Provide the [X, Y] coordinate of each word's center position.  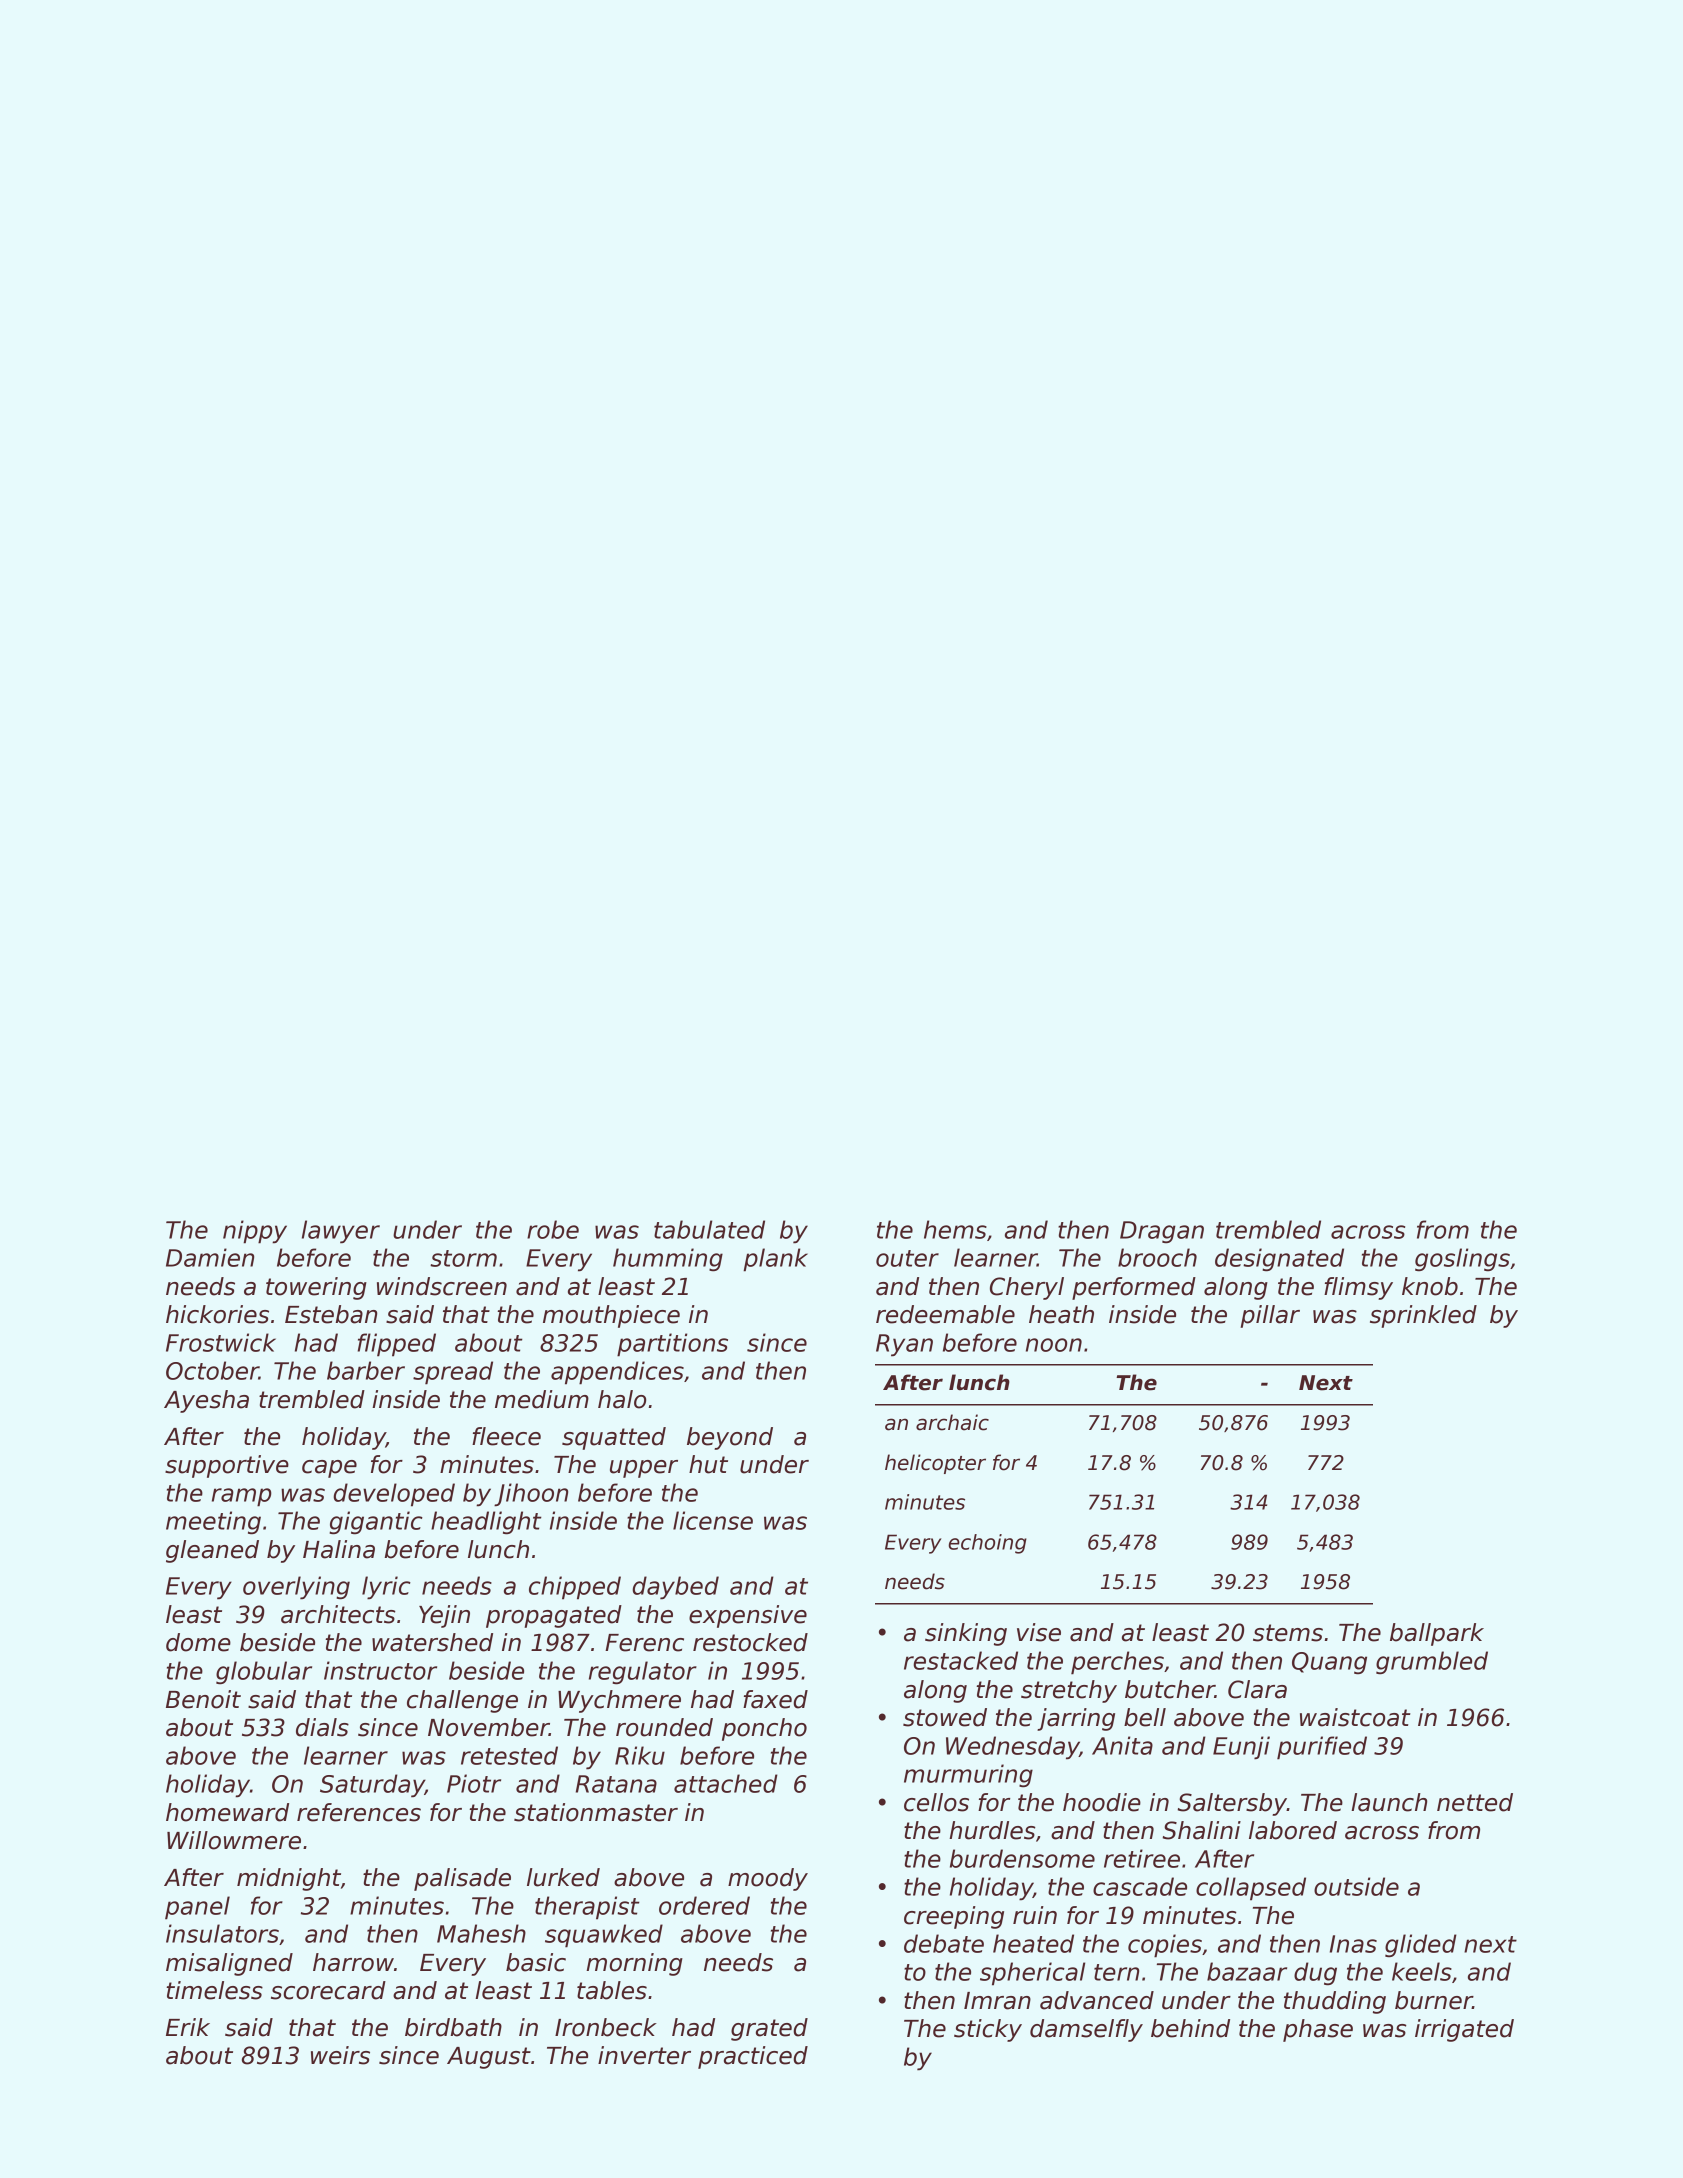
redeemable [945, 1314]
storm [463, 1258]
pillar [1270, 1316]
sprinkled [1423, 1316]
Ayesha [206, 1401]
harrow [353, 1962]
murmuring [968, 1776]
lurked [563, 1877]
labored [1293, 1830]
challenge [462, 1701]
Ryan [904, 1345]
